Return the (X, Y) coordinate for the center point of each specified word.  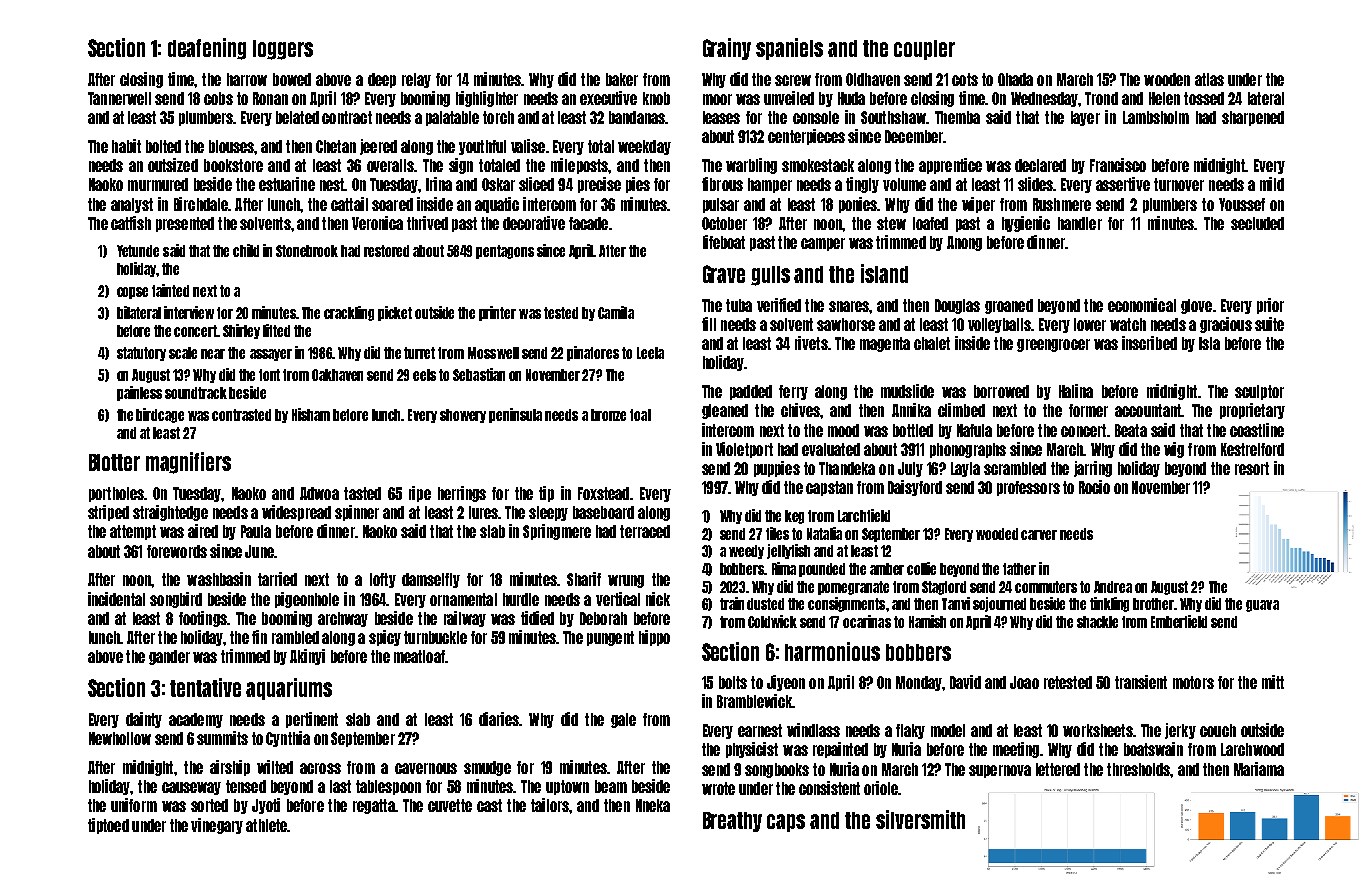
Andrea (1113, 587)
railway (465, 619)
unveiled (789, 98)
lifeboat (724, 242)
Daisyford (915, 488)
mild (1272, 184)
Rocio (1094, 487)
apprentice (950, 166)
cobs (218, 98)
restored (386, 251)
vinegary (217, 826)
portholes (116, 494)
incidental (116, 599)
